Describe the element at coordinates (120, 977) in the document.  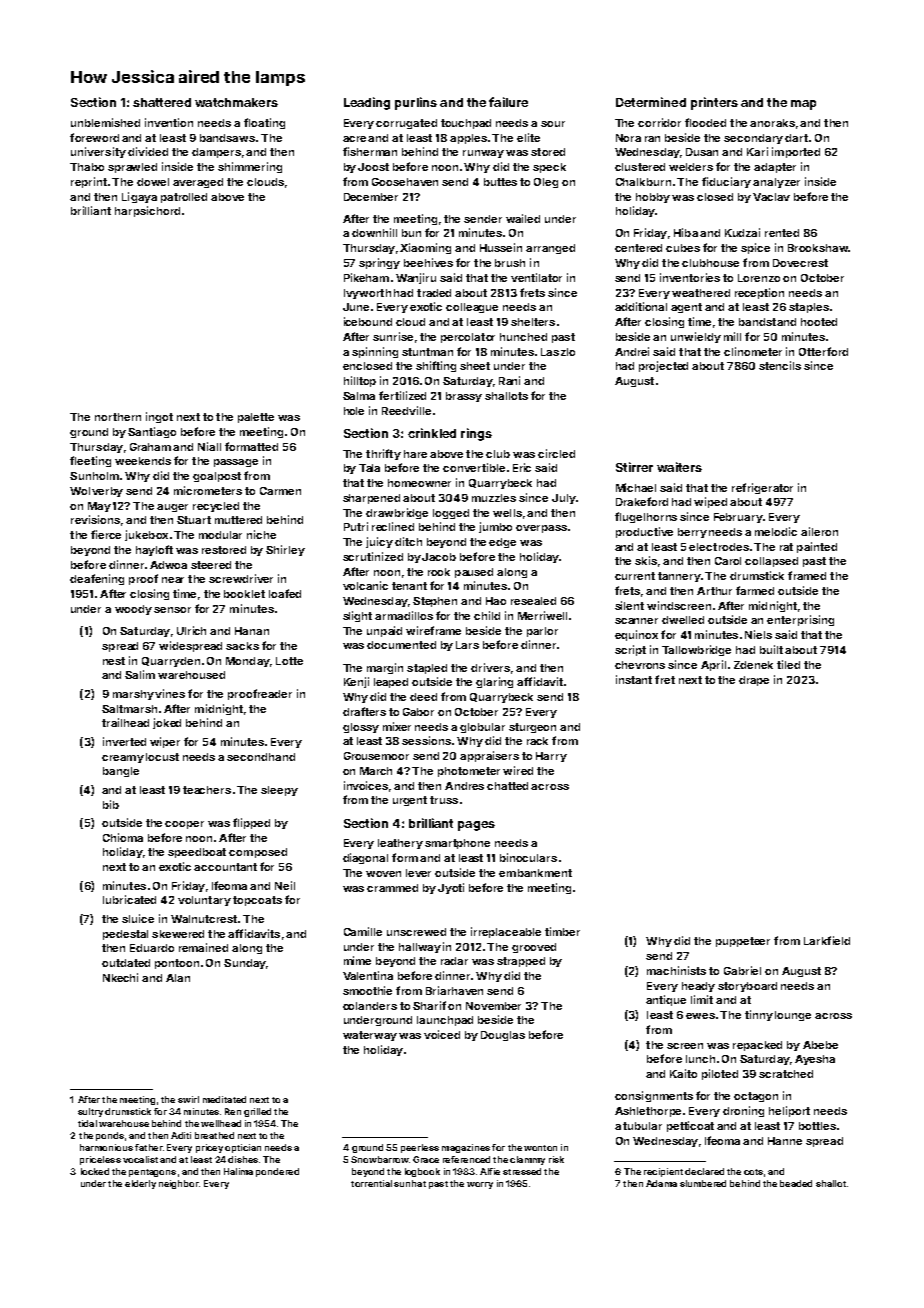
I see `Nkechi` at that location.
